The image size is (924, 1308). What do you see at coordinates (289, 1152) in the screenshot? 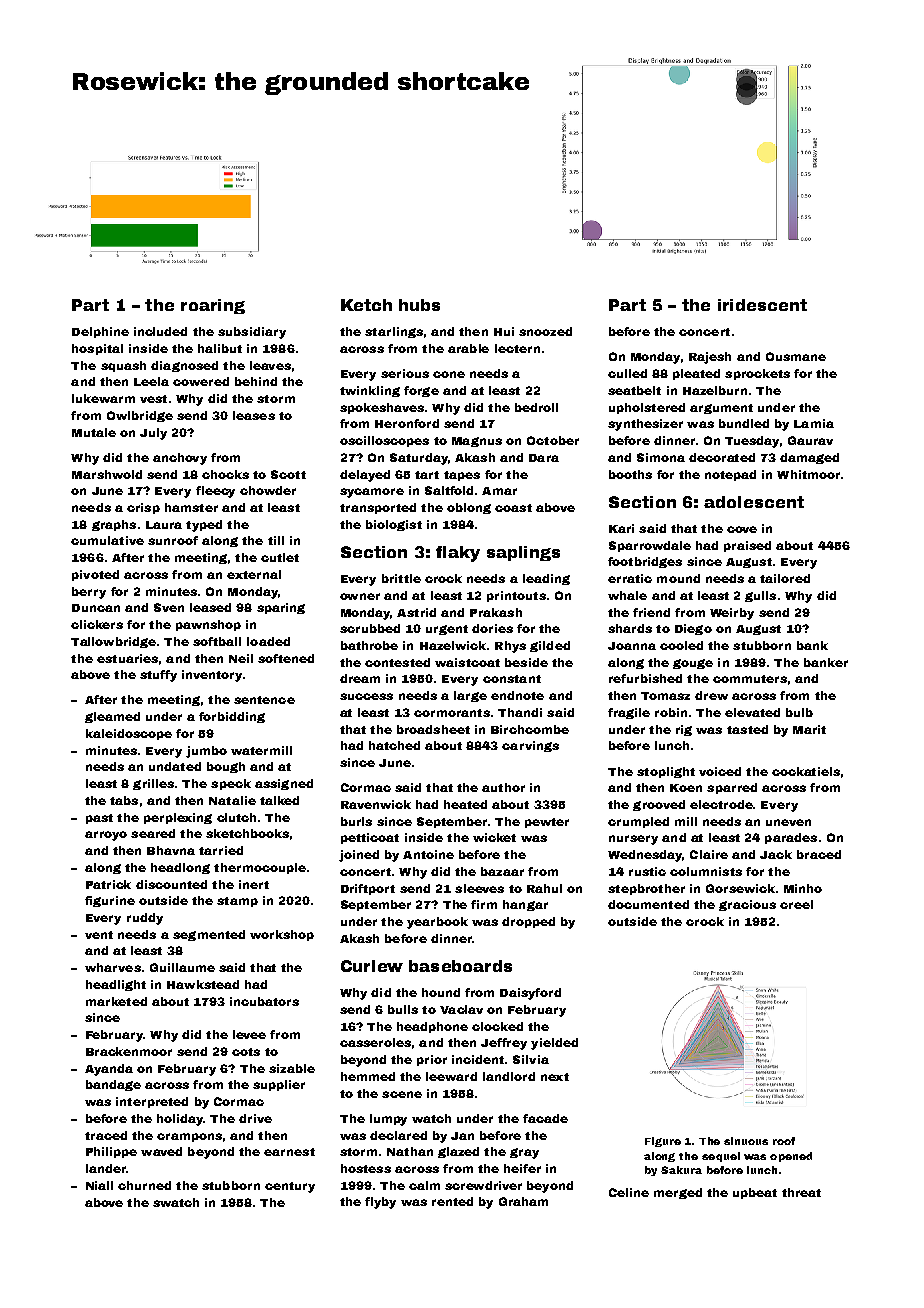
I see `earnest` at bounding box center [289, 1152].
